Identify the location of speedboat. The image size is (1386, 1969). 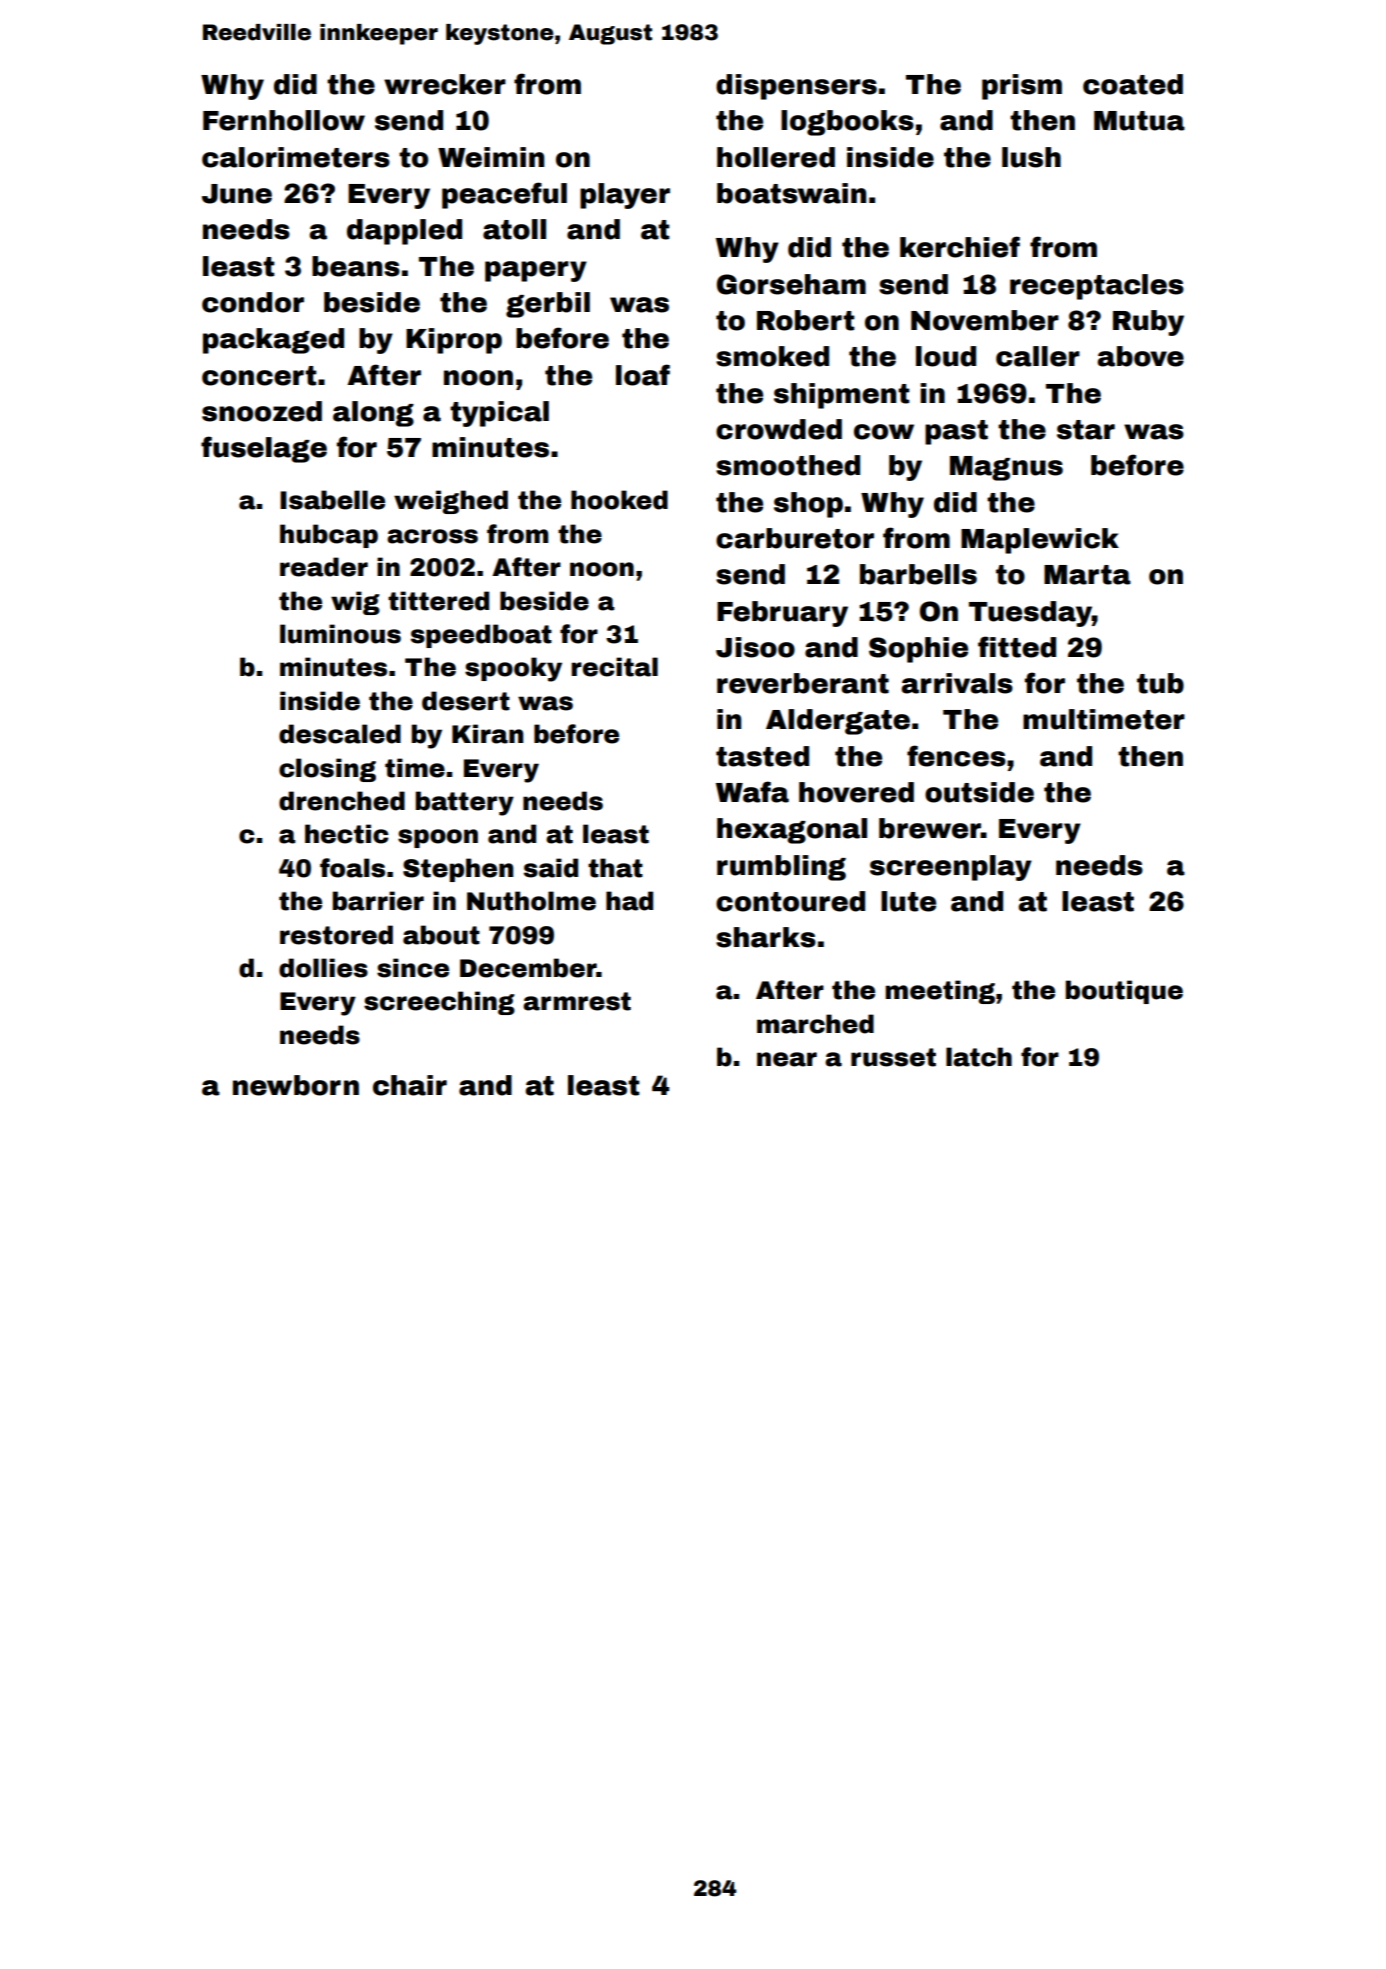
(481, 636).
